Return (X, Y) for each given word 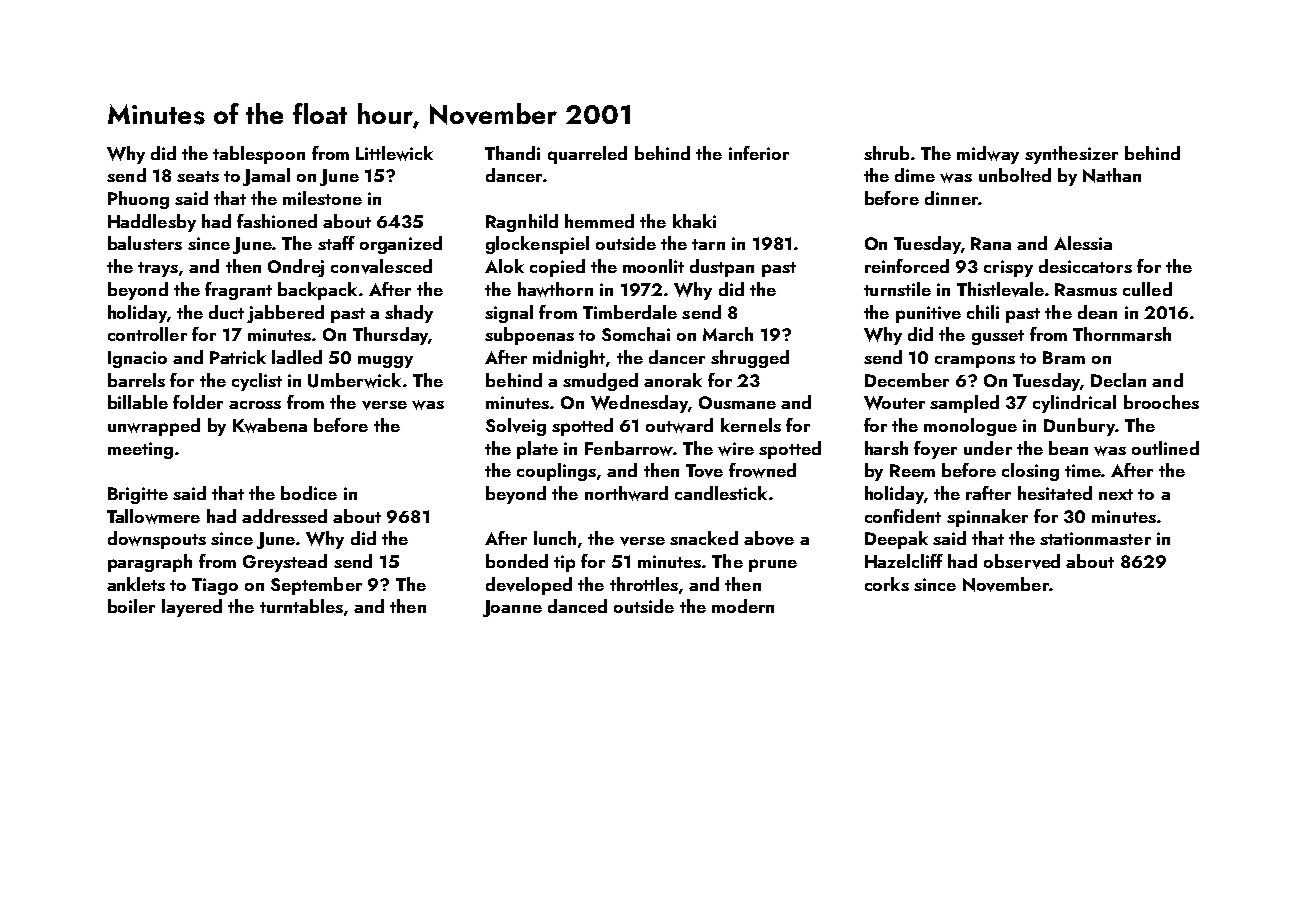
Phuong (138, 200)
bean (1068, 448)
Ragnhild (522, 223)
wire (736, 449)
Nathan (1112, 175)
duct (226, 312)
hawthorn (555, 289)
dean (1097, 312)
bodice (309, 493)
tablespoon (259, 155)
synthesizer (1071, 155)
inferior (759, 153)
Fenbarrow (629, 448)
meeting (140, 450)
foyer (935, 450)
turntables (301, 606)
